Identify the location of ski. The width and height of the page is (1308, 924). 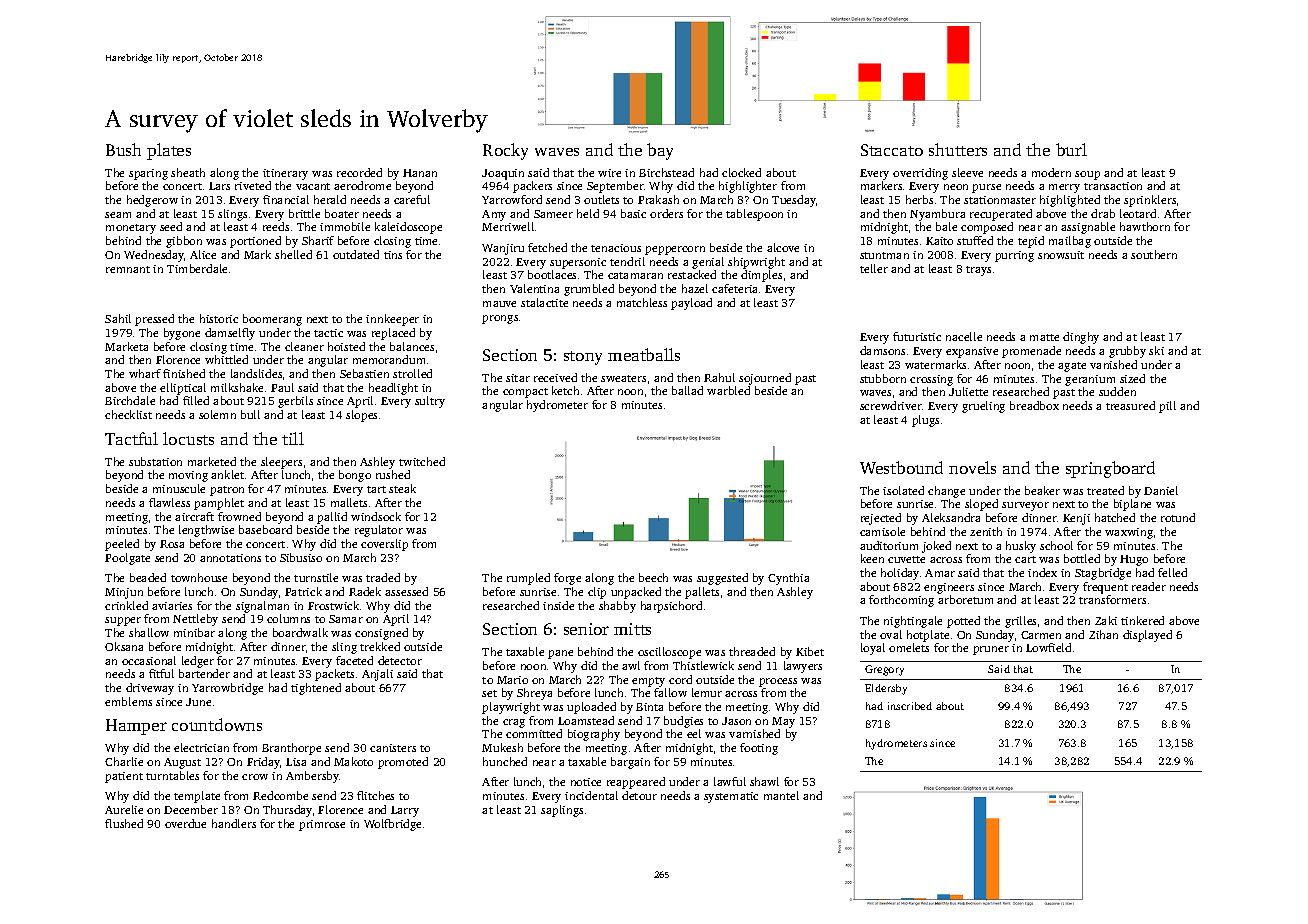
(1156, 350).
